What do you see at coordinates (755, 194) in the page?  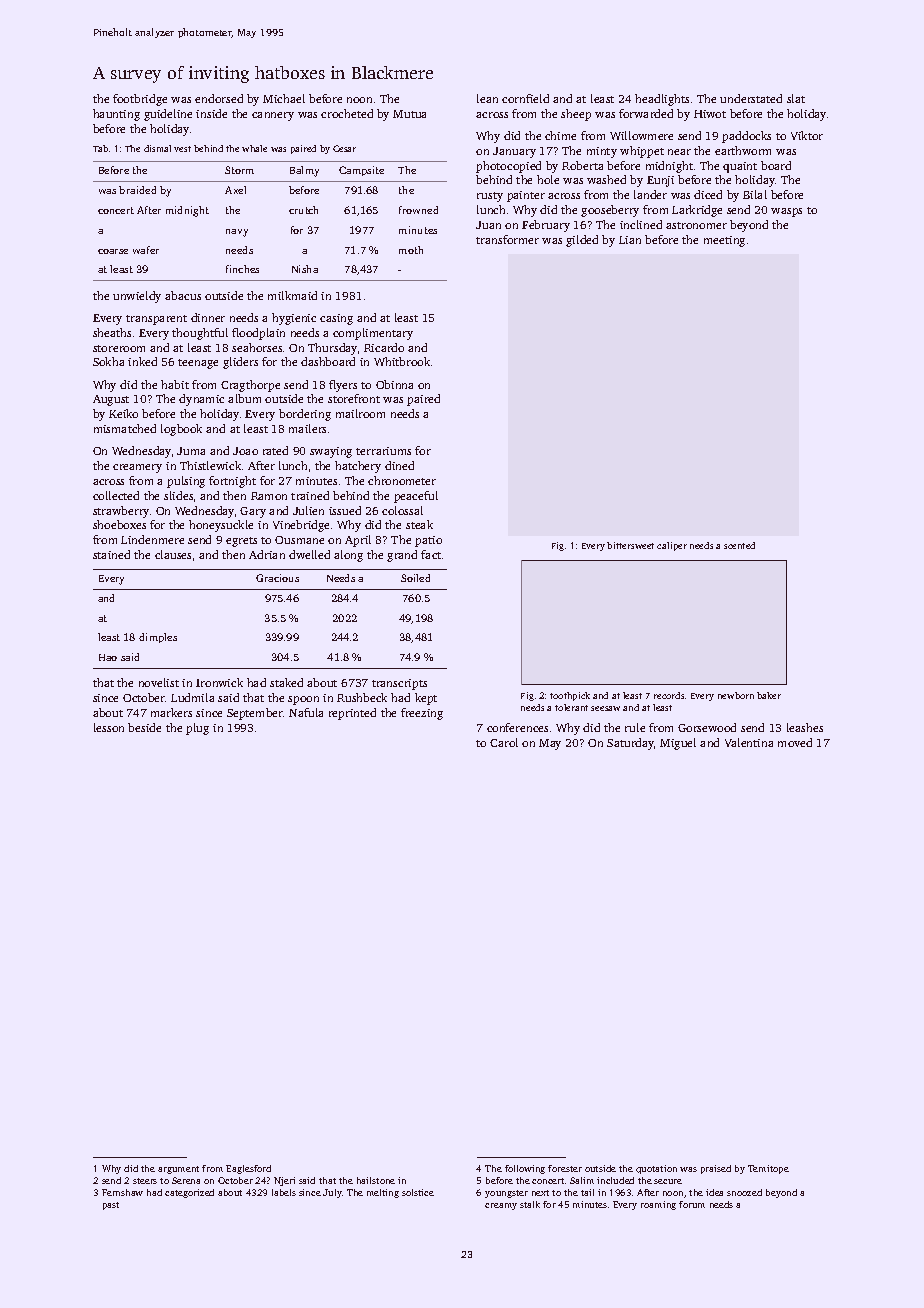 I see `Bilal` at bounding box center [755, 194].
